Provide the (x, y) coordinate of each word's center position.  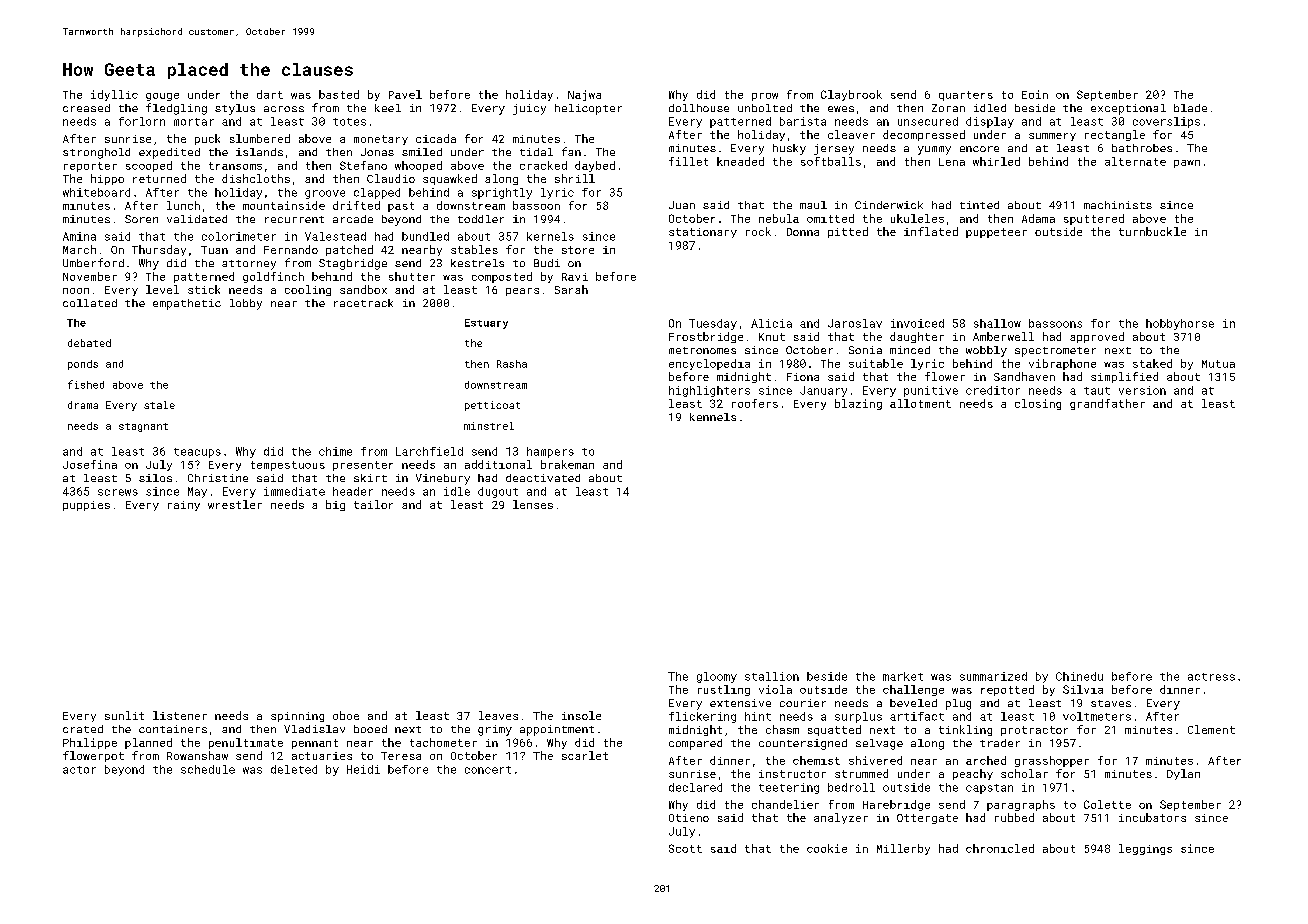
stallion (772, 676)
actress (1211, 677)
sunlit (124, 715)
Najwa (584, 95)
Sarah (571, 289)
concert (488, 770)
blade (1190, 108)
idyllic (114, 95)
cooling (308, 290)
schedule (208, 769)
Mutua (1218, 364)
